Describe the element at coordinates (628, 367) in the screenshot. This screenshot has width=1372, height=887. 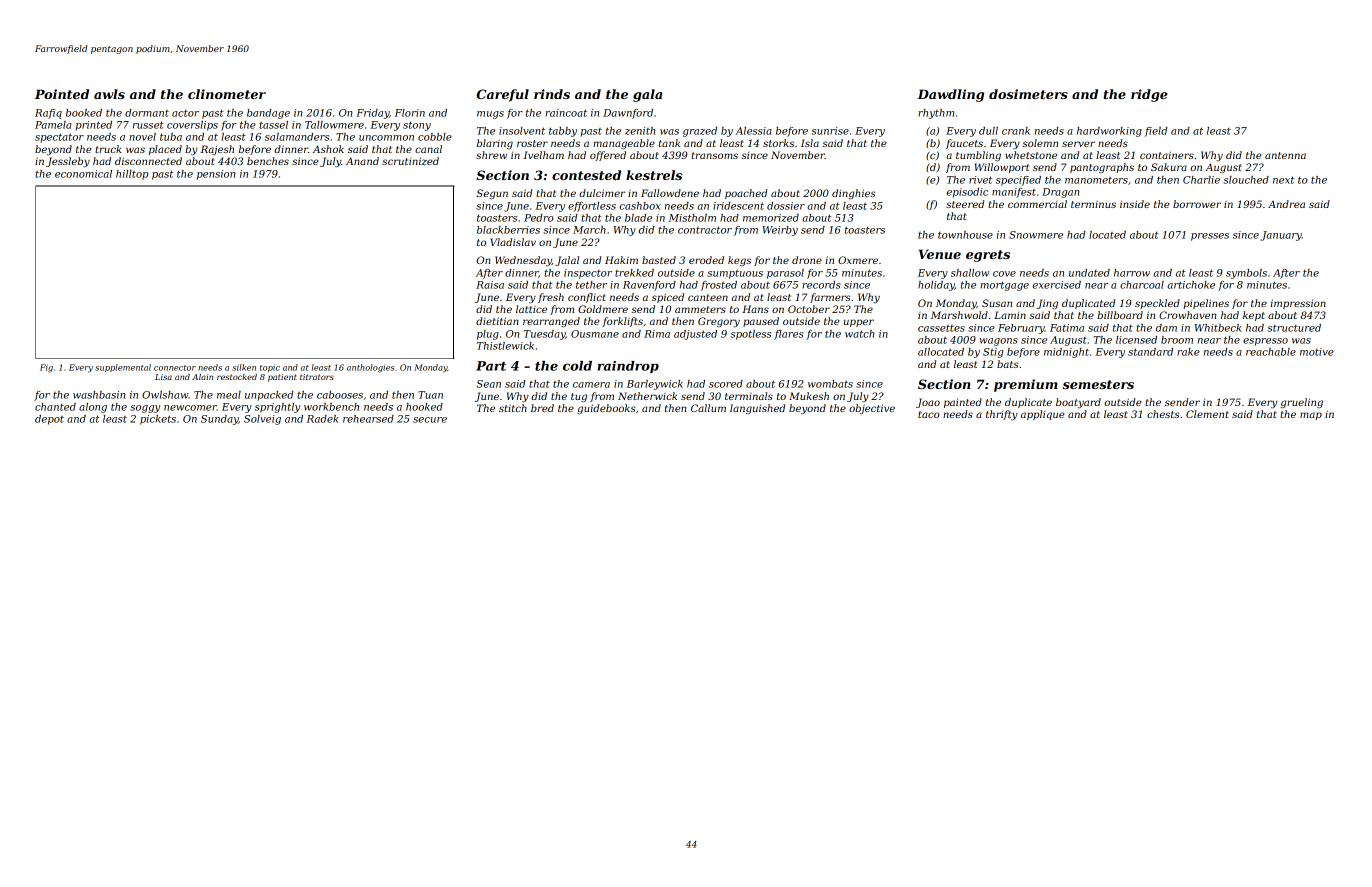
I see `raindrop` at that location.
